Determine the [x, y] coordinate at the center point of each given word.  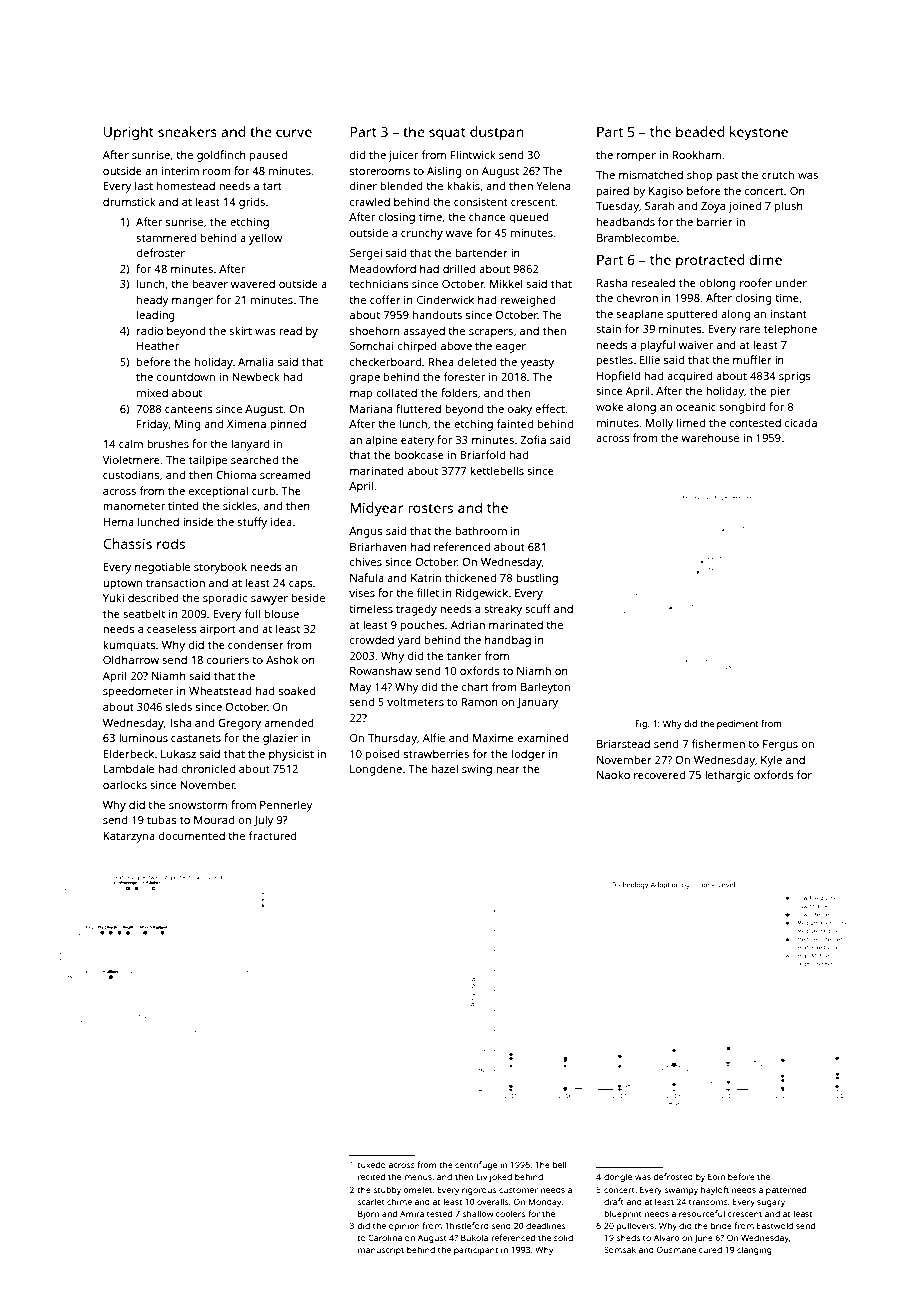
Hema [118, 522]
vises [362, 593]
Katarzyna [129, 837]
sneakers [187, 131]
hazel [445, 768]
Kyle [771, 761]
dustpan [497, 133]
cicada [801, 422]
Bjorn [368, 1214]
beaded [700, 131]
